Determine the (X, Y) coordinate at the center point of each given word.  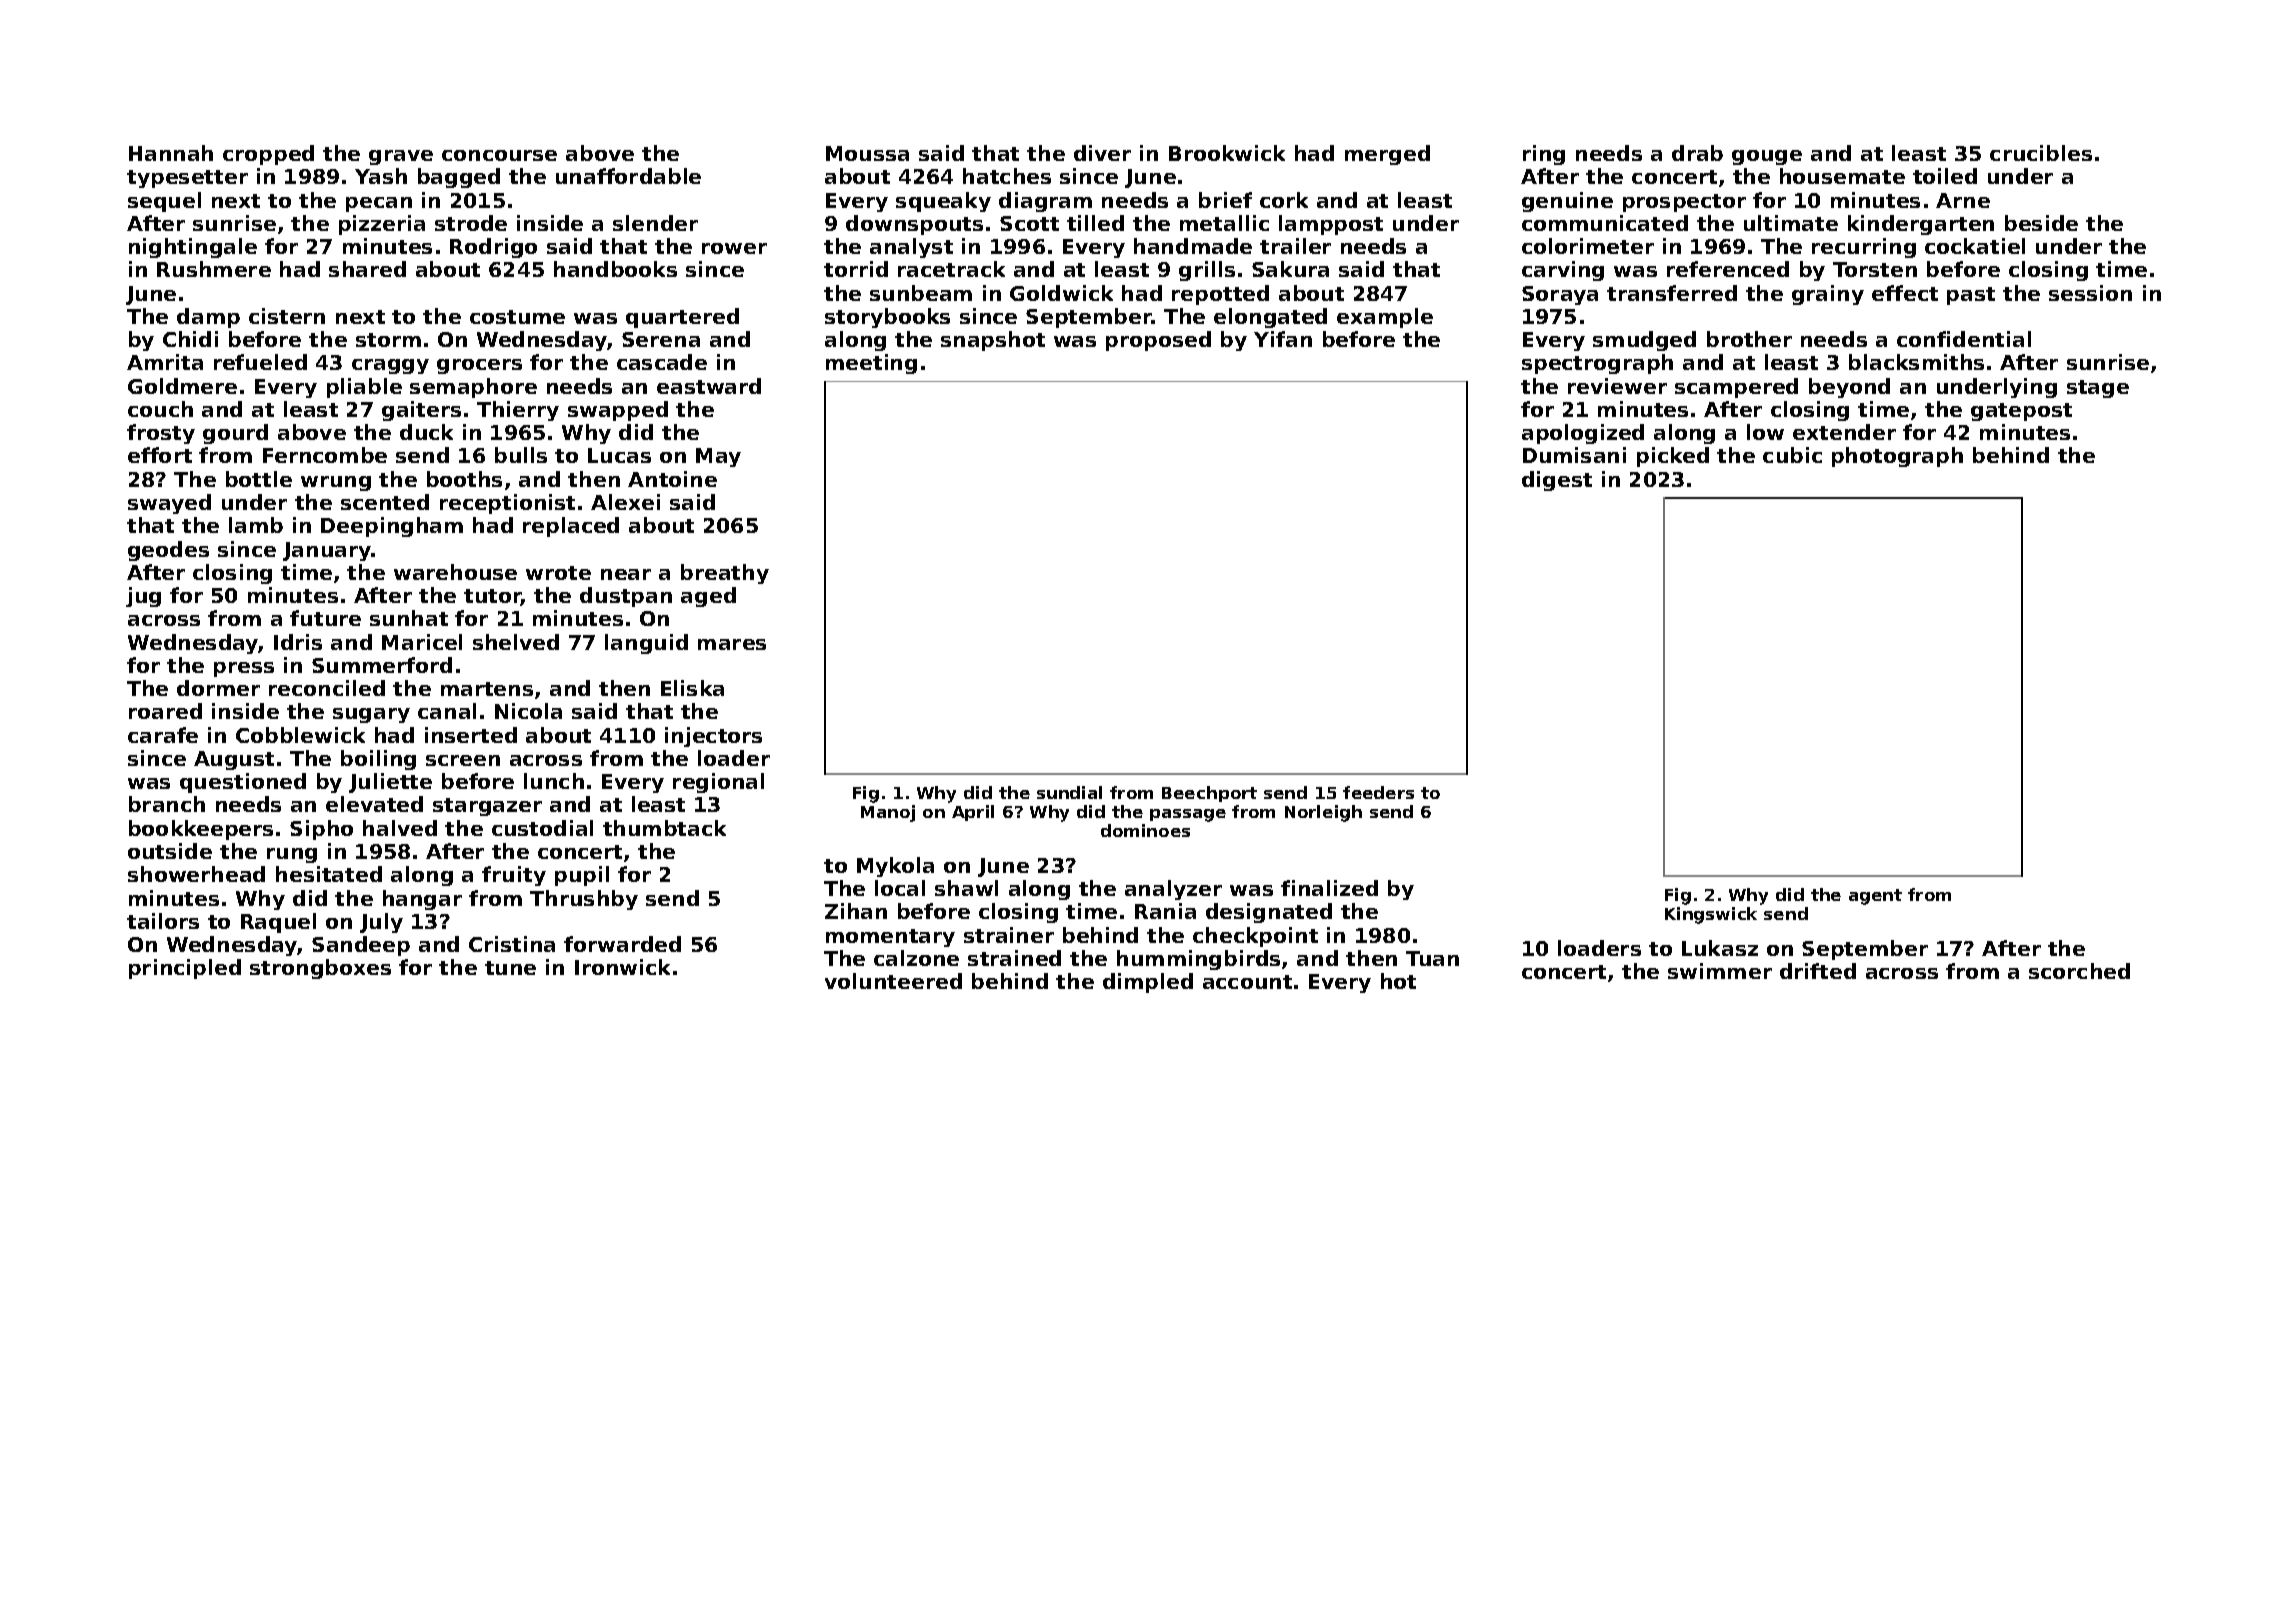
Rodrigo (493, 248)
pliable (364, 388)
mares (732, 644)
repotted (1220, 295)
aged (708, 597)
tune (510, 968)
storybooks (887, 318)
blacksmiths (1916, 362)
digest (1557, 481)
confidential (1964, 339)
